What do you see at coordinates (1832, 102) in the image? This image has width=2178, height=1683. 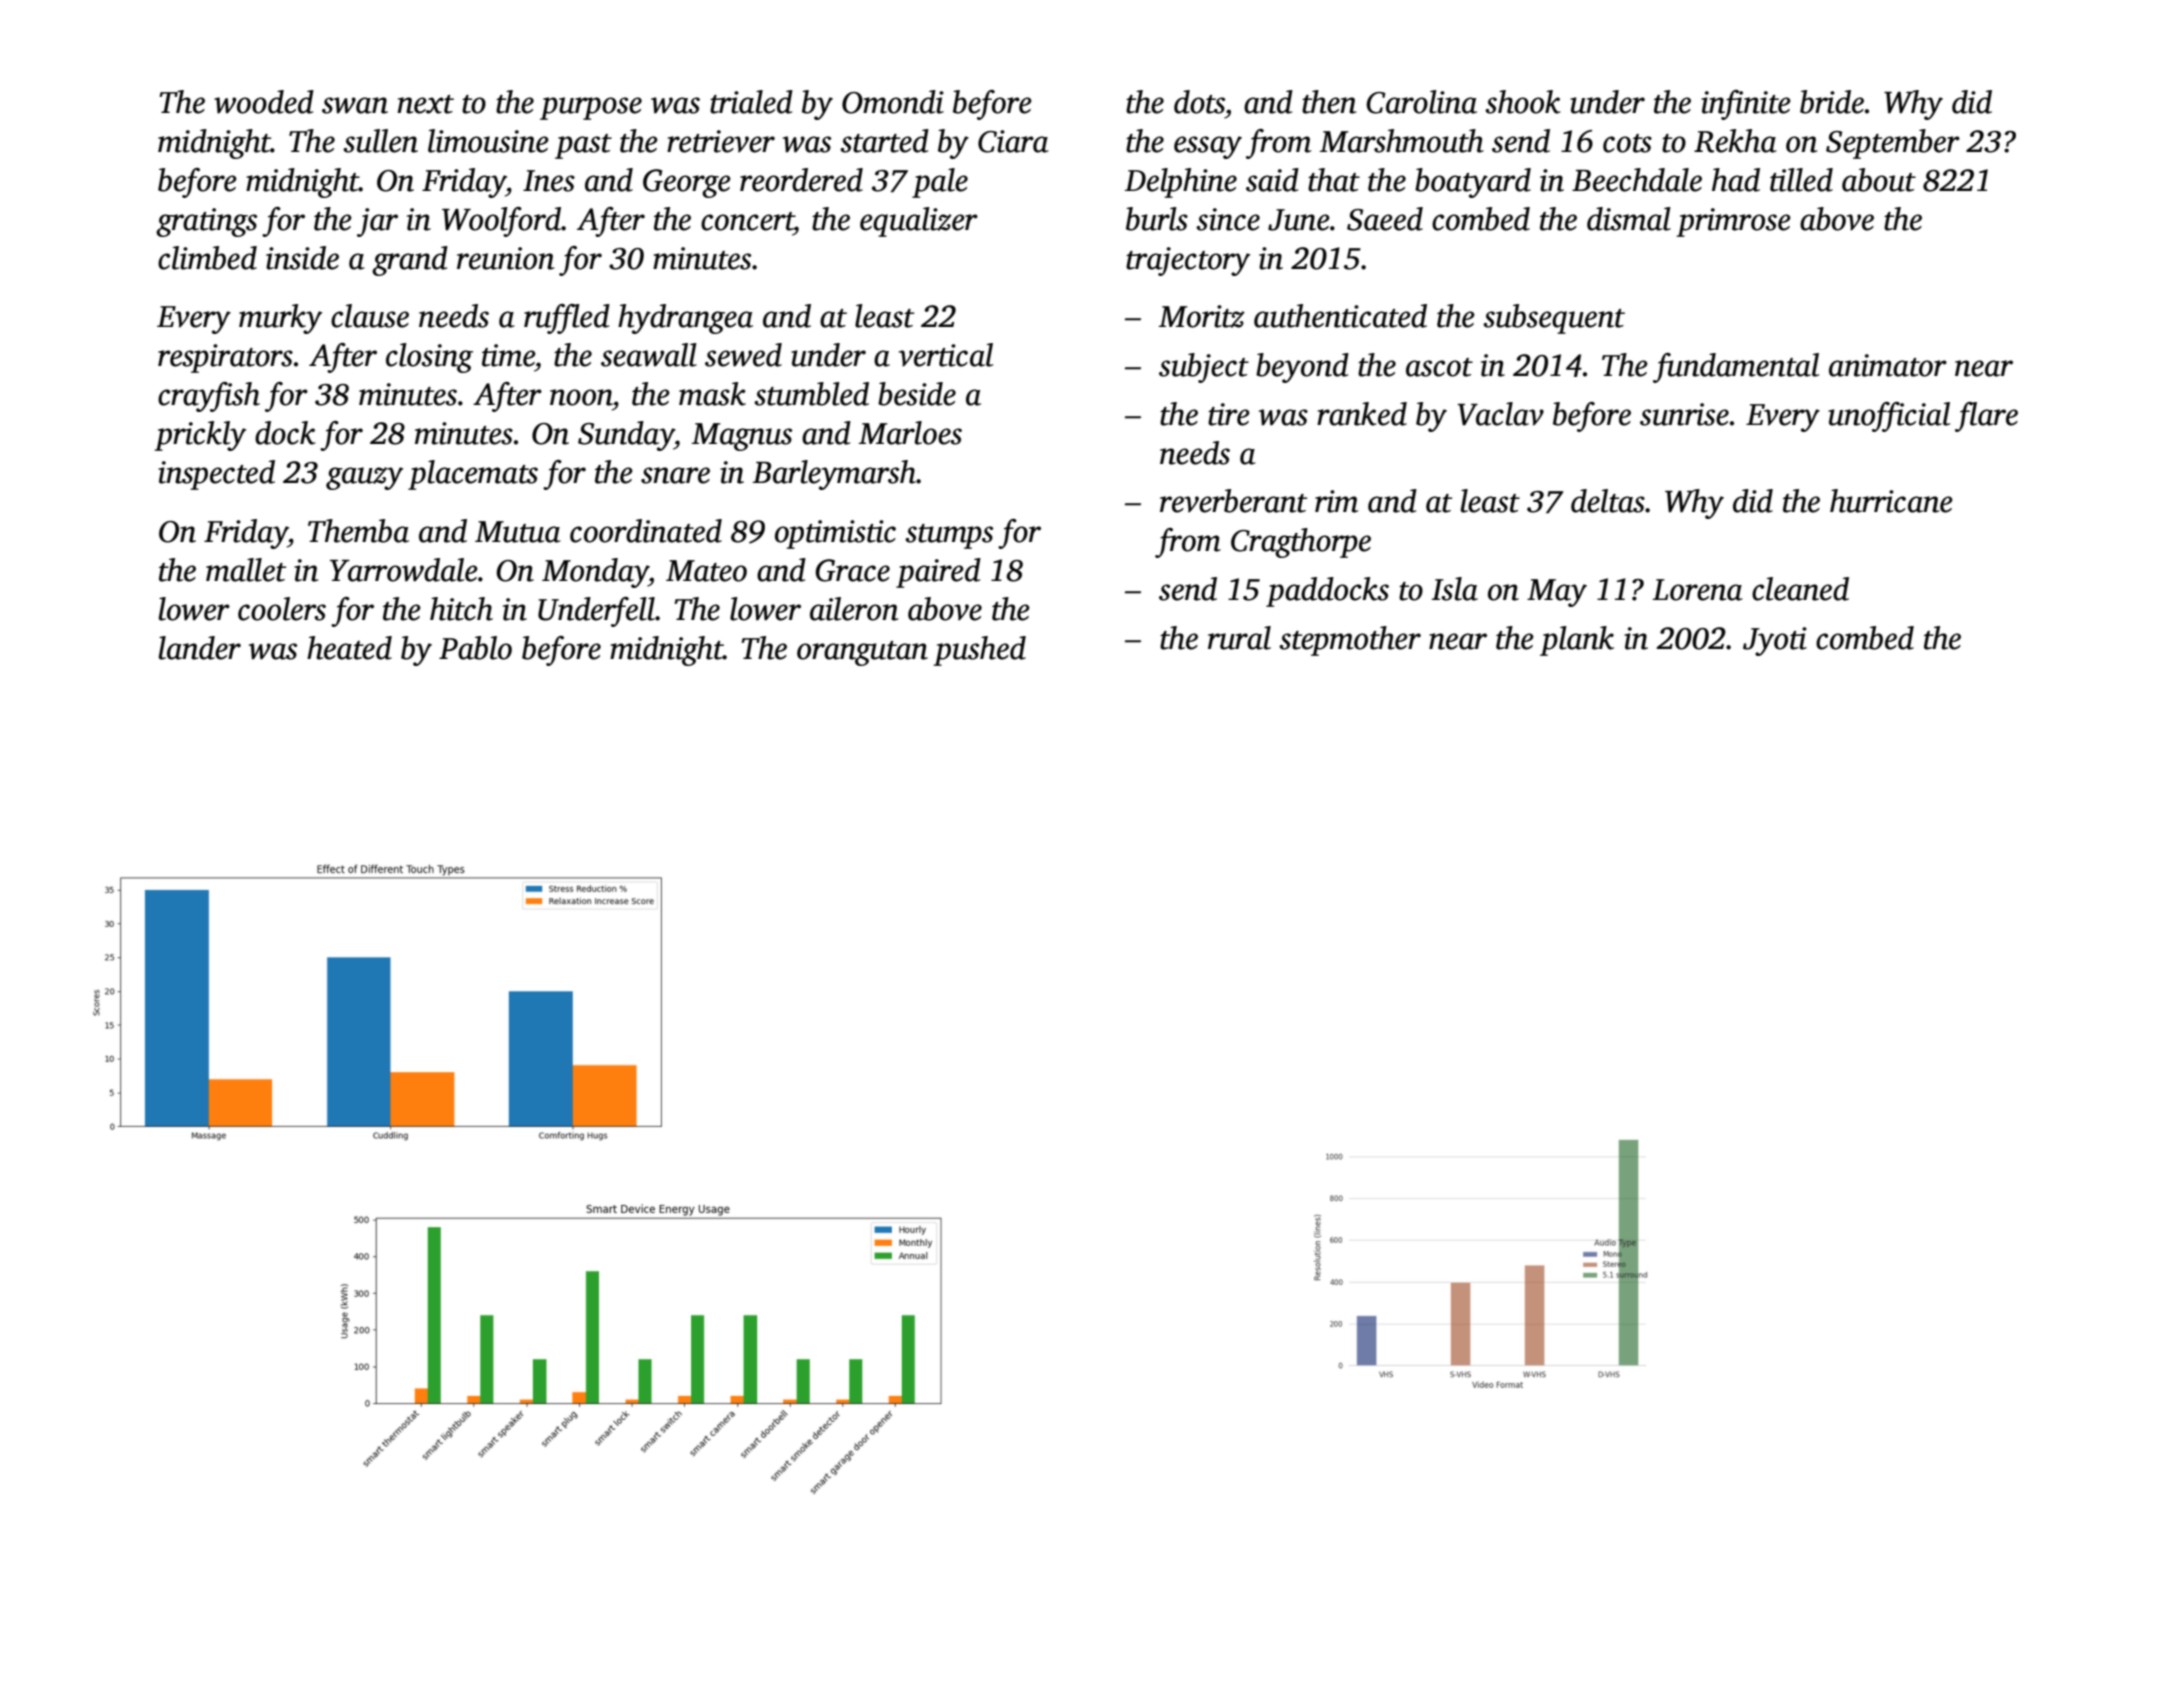 I see `bride` at bounding box center [1832, 102].
